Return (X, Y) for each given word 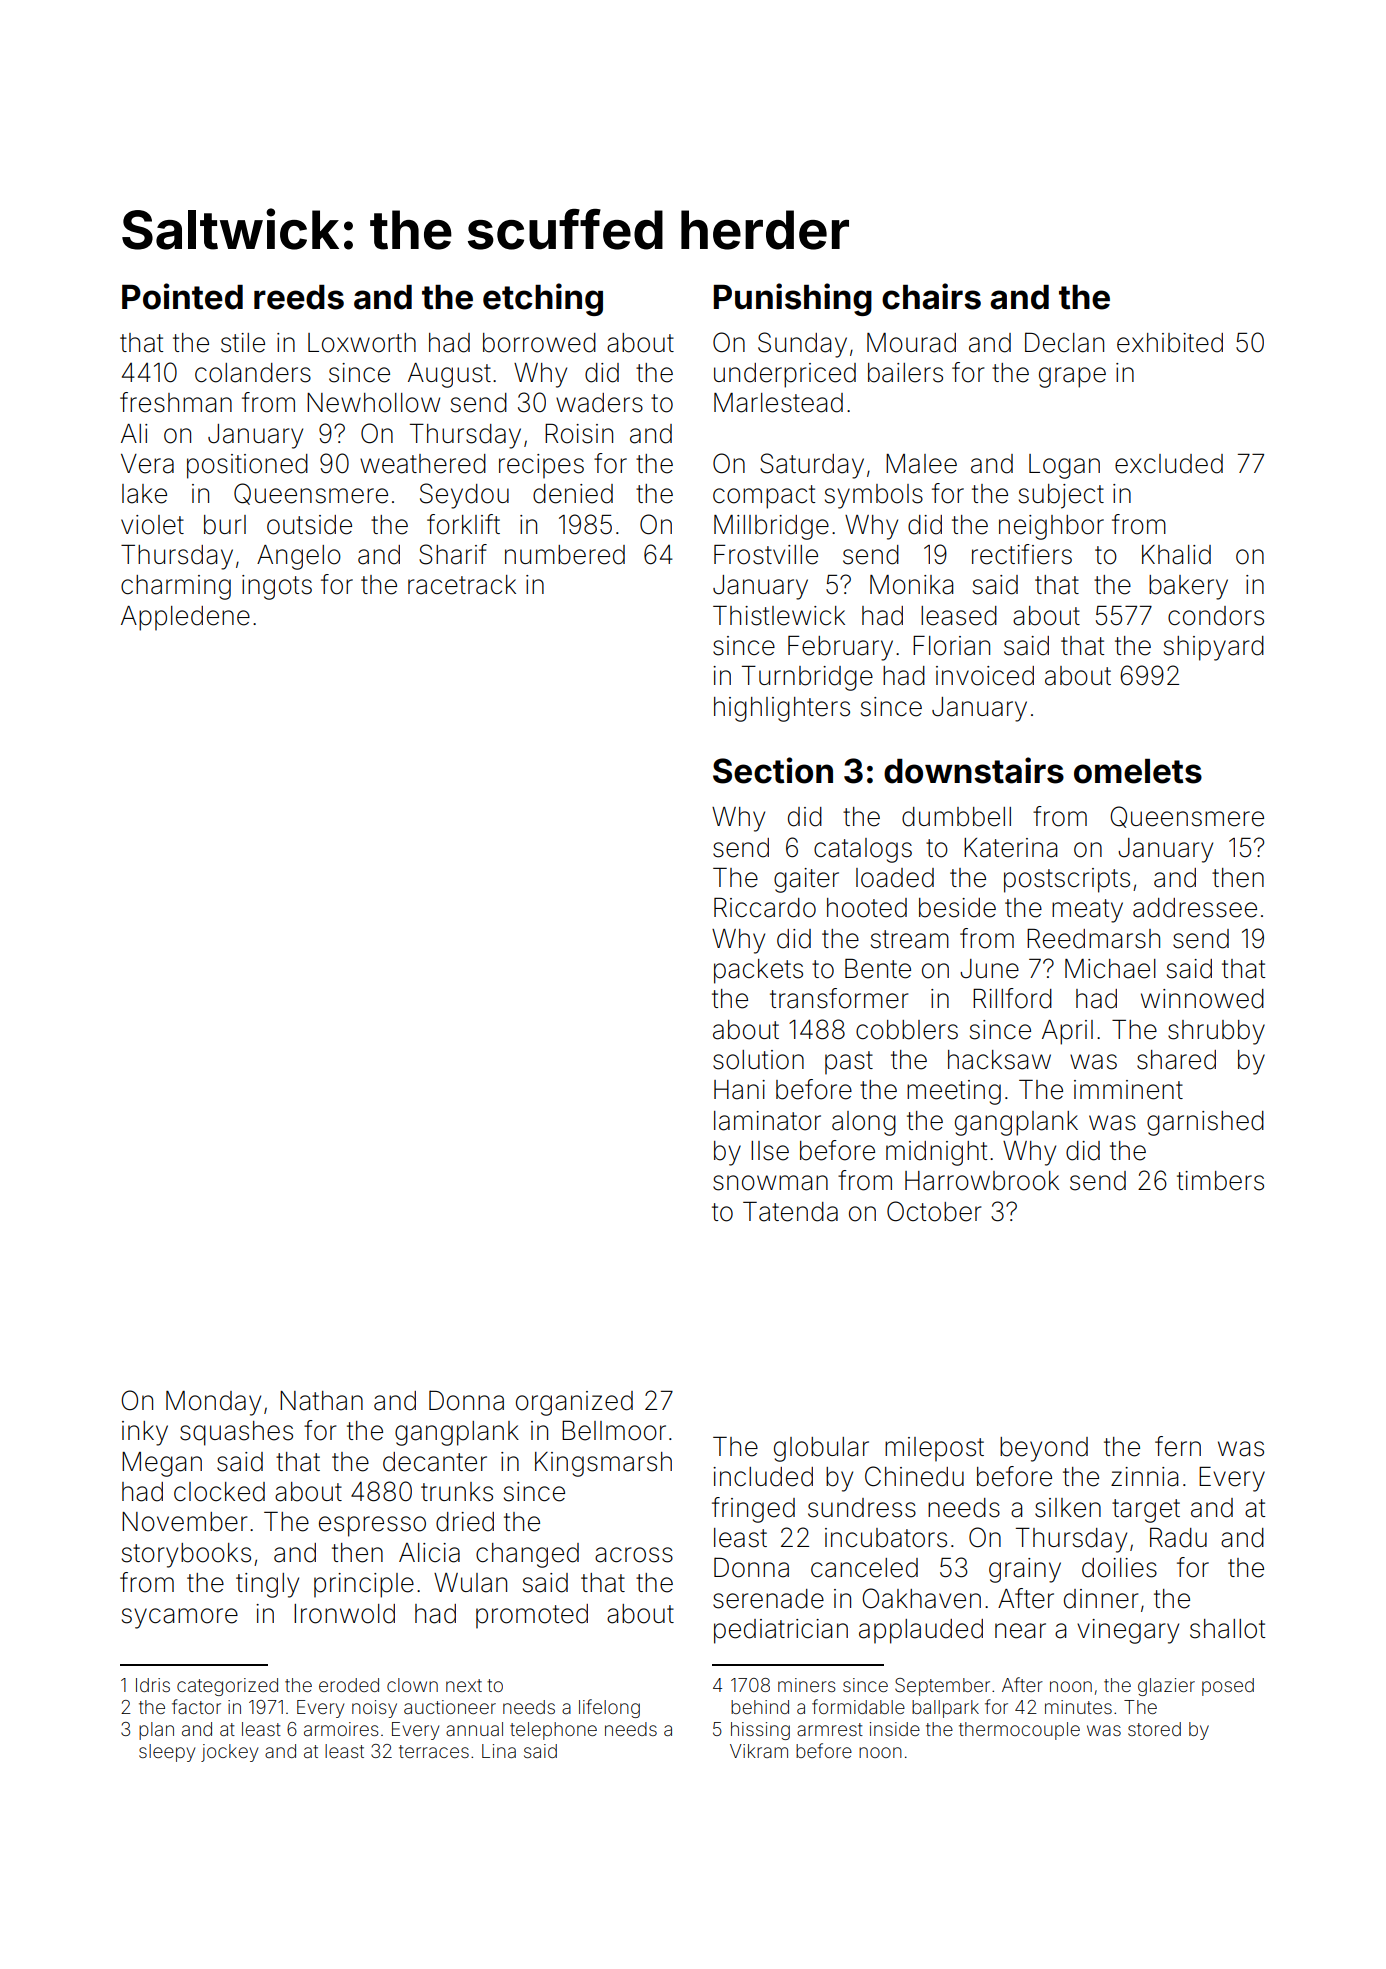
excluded (1169, 464)
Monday (213, 1403)
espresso (372, 1526)
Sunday (802, 345)
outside (309, 525)
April (1067, 1032)
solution (758, 1060)
